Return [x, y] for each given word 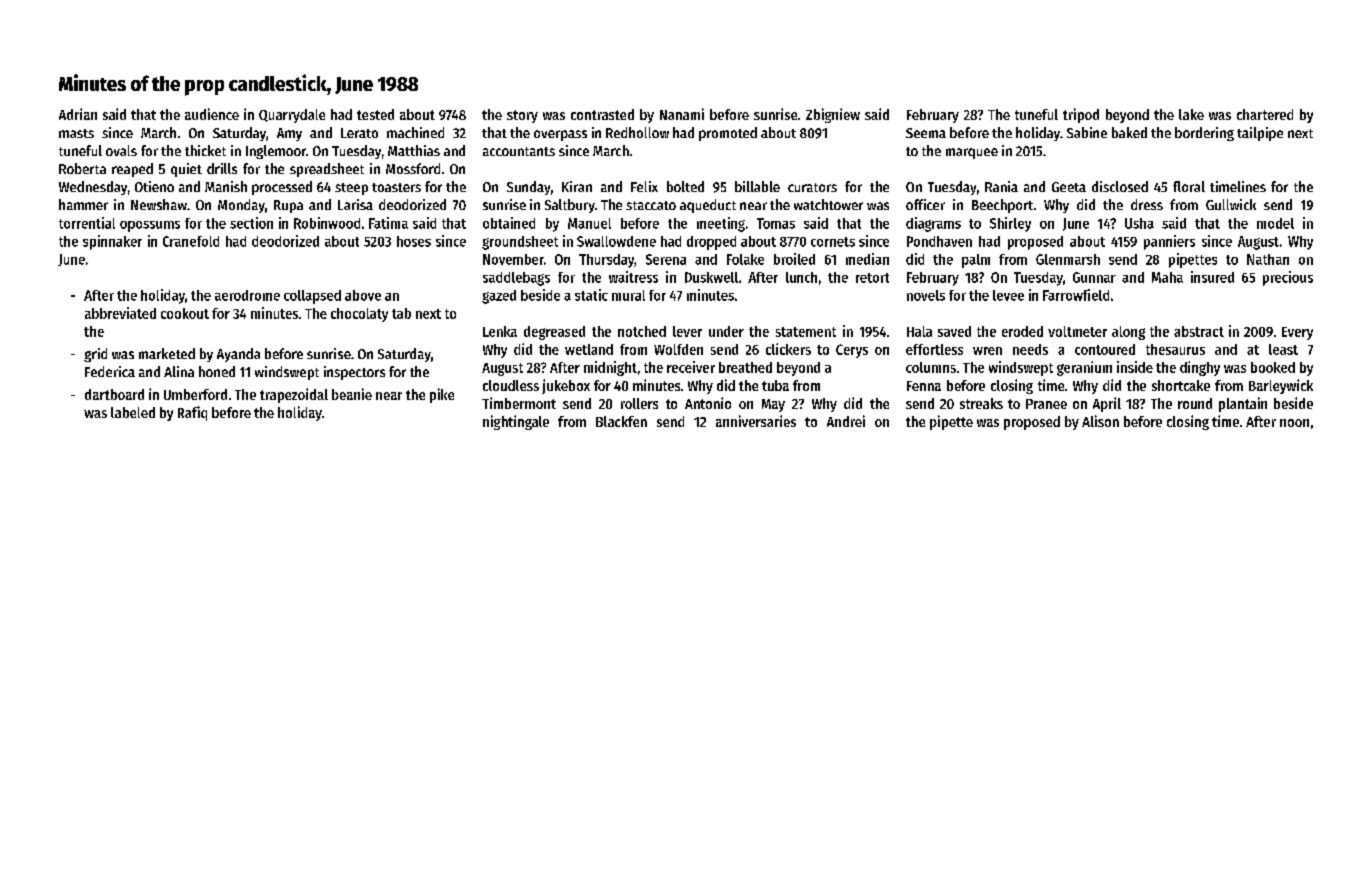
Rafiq [192, 413]
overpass [560, 135]
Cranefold [191, 241]
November [513, 259]
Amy [289, 134]
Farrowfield [1076, 295]
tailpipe [1260, 134]
